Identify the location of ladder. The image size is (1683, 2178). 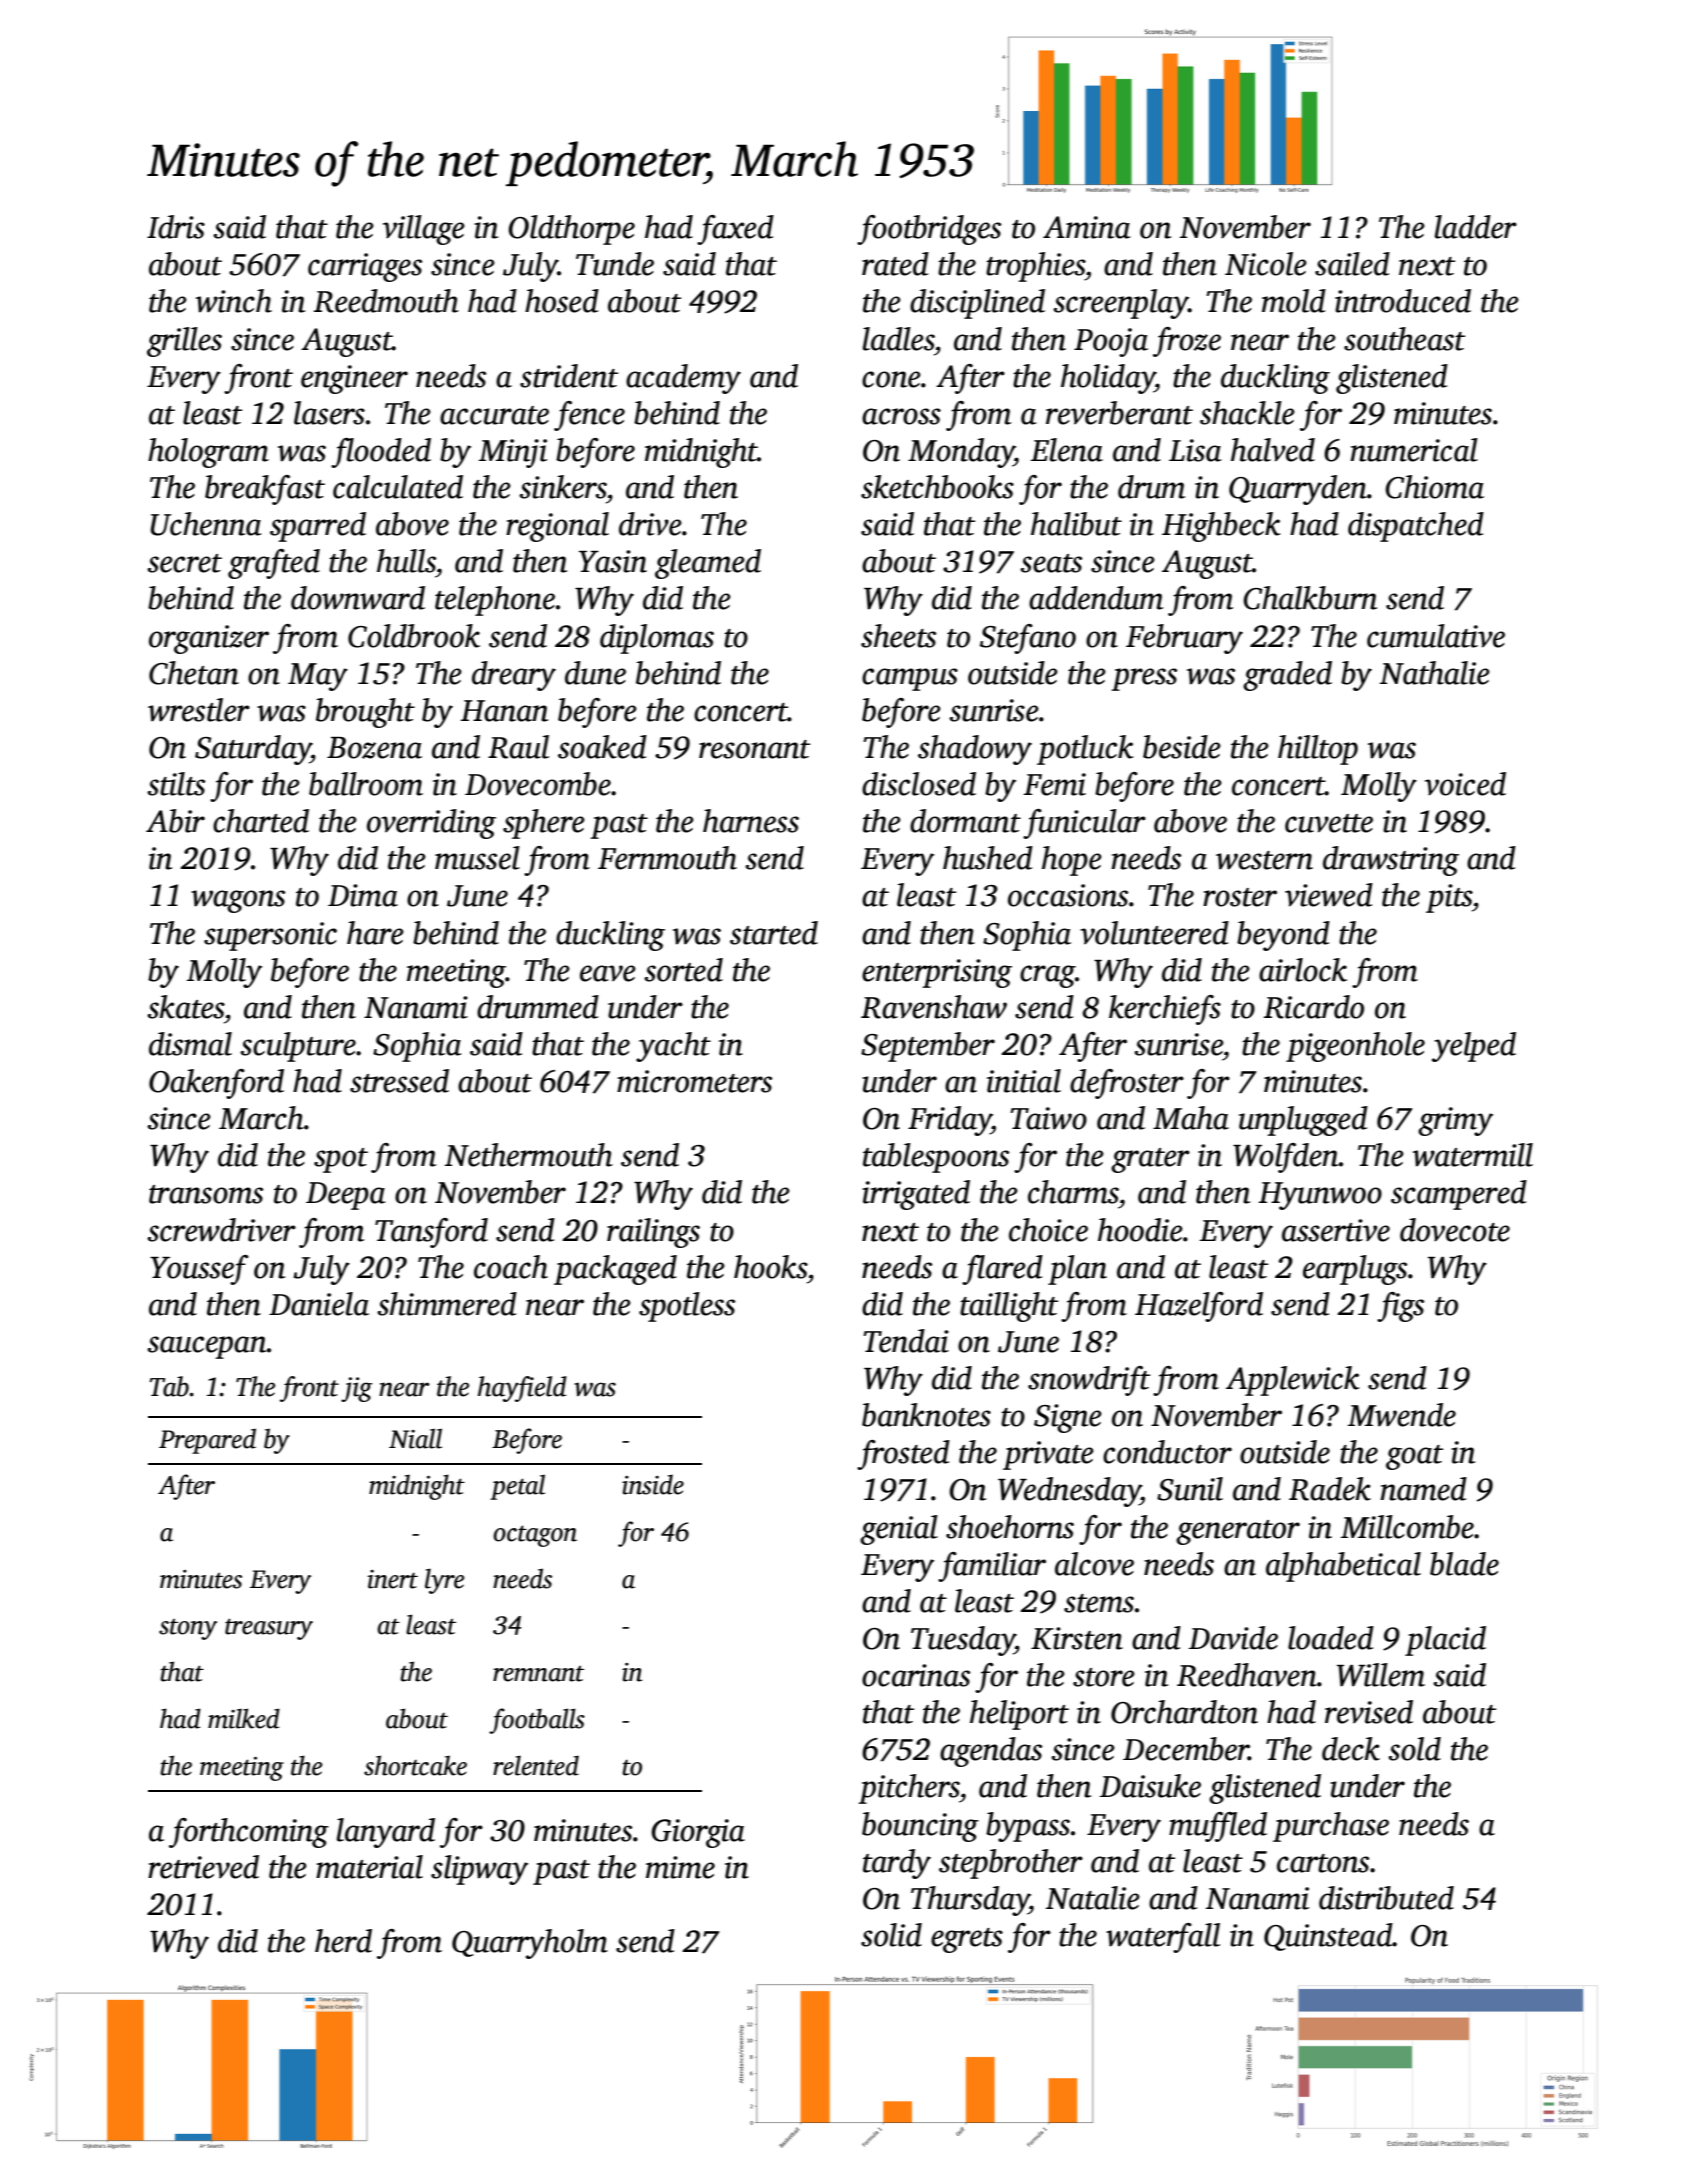
(1476, 227).
